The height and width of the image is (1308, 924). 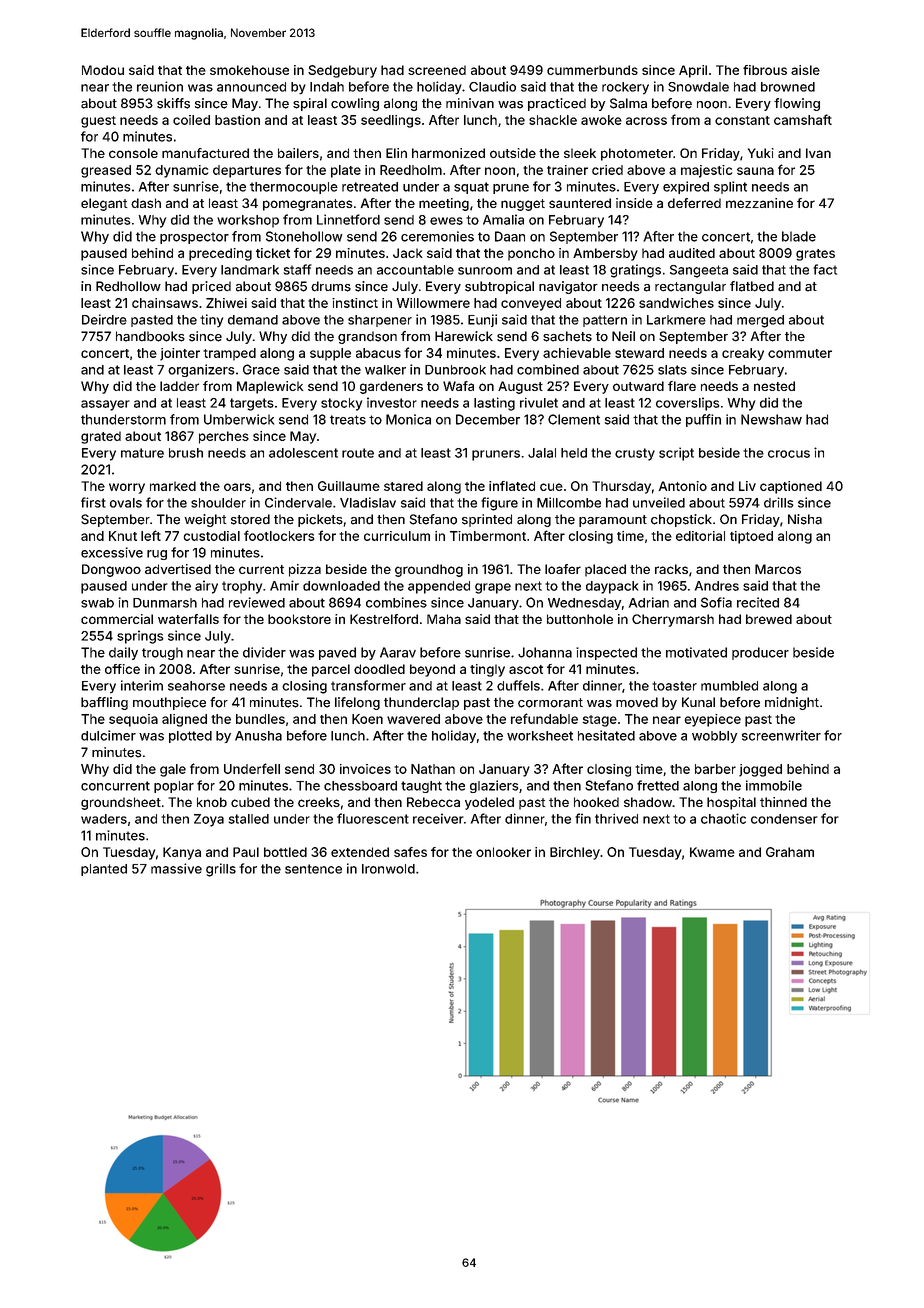 I want to click on Nisha, so click(x=805, y=519).
